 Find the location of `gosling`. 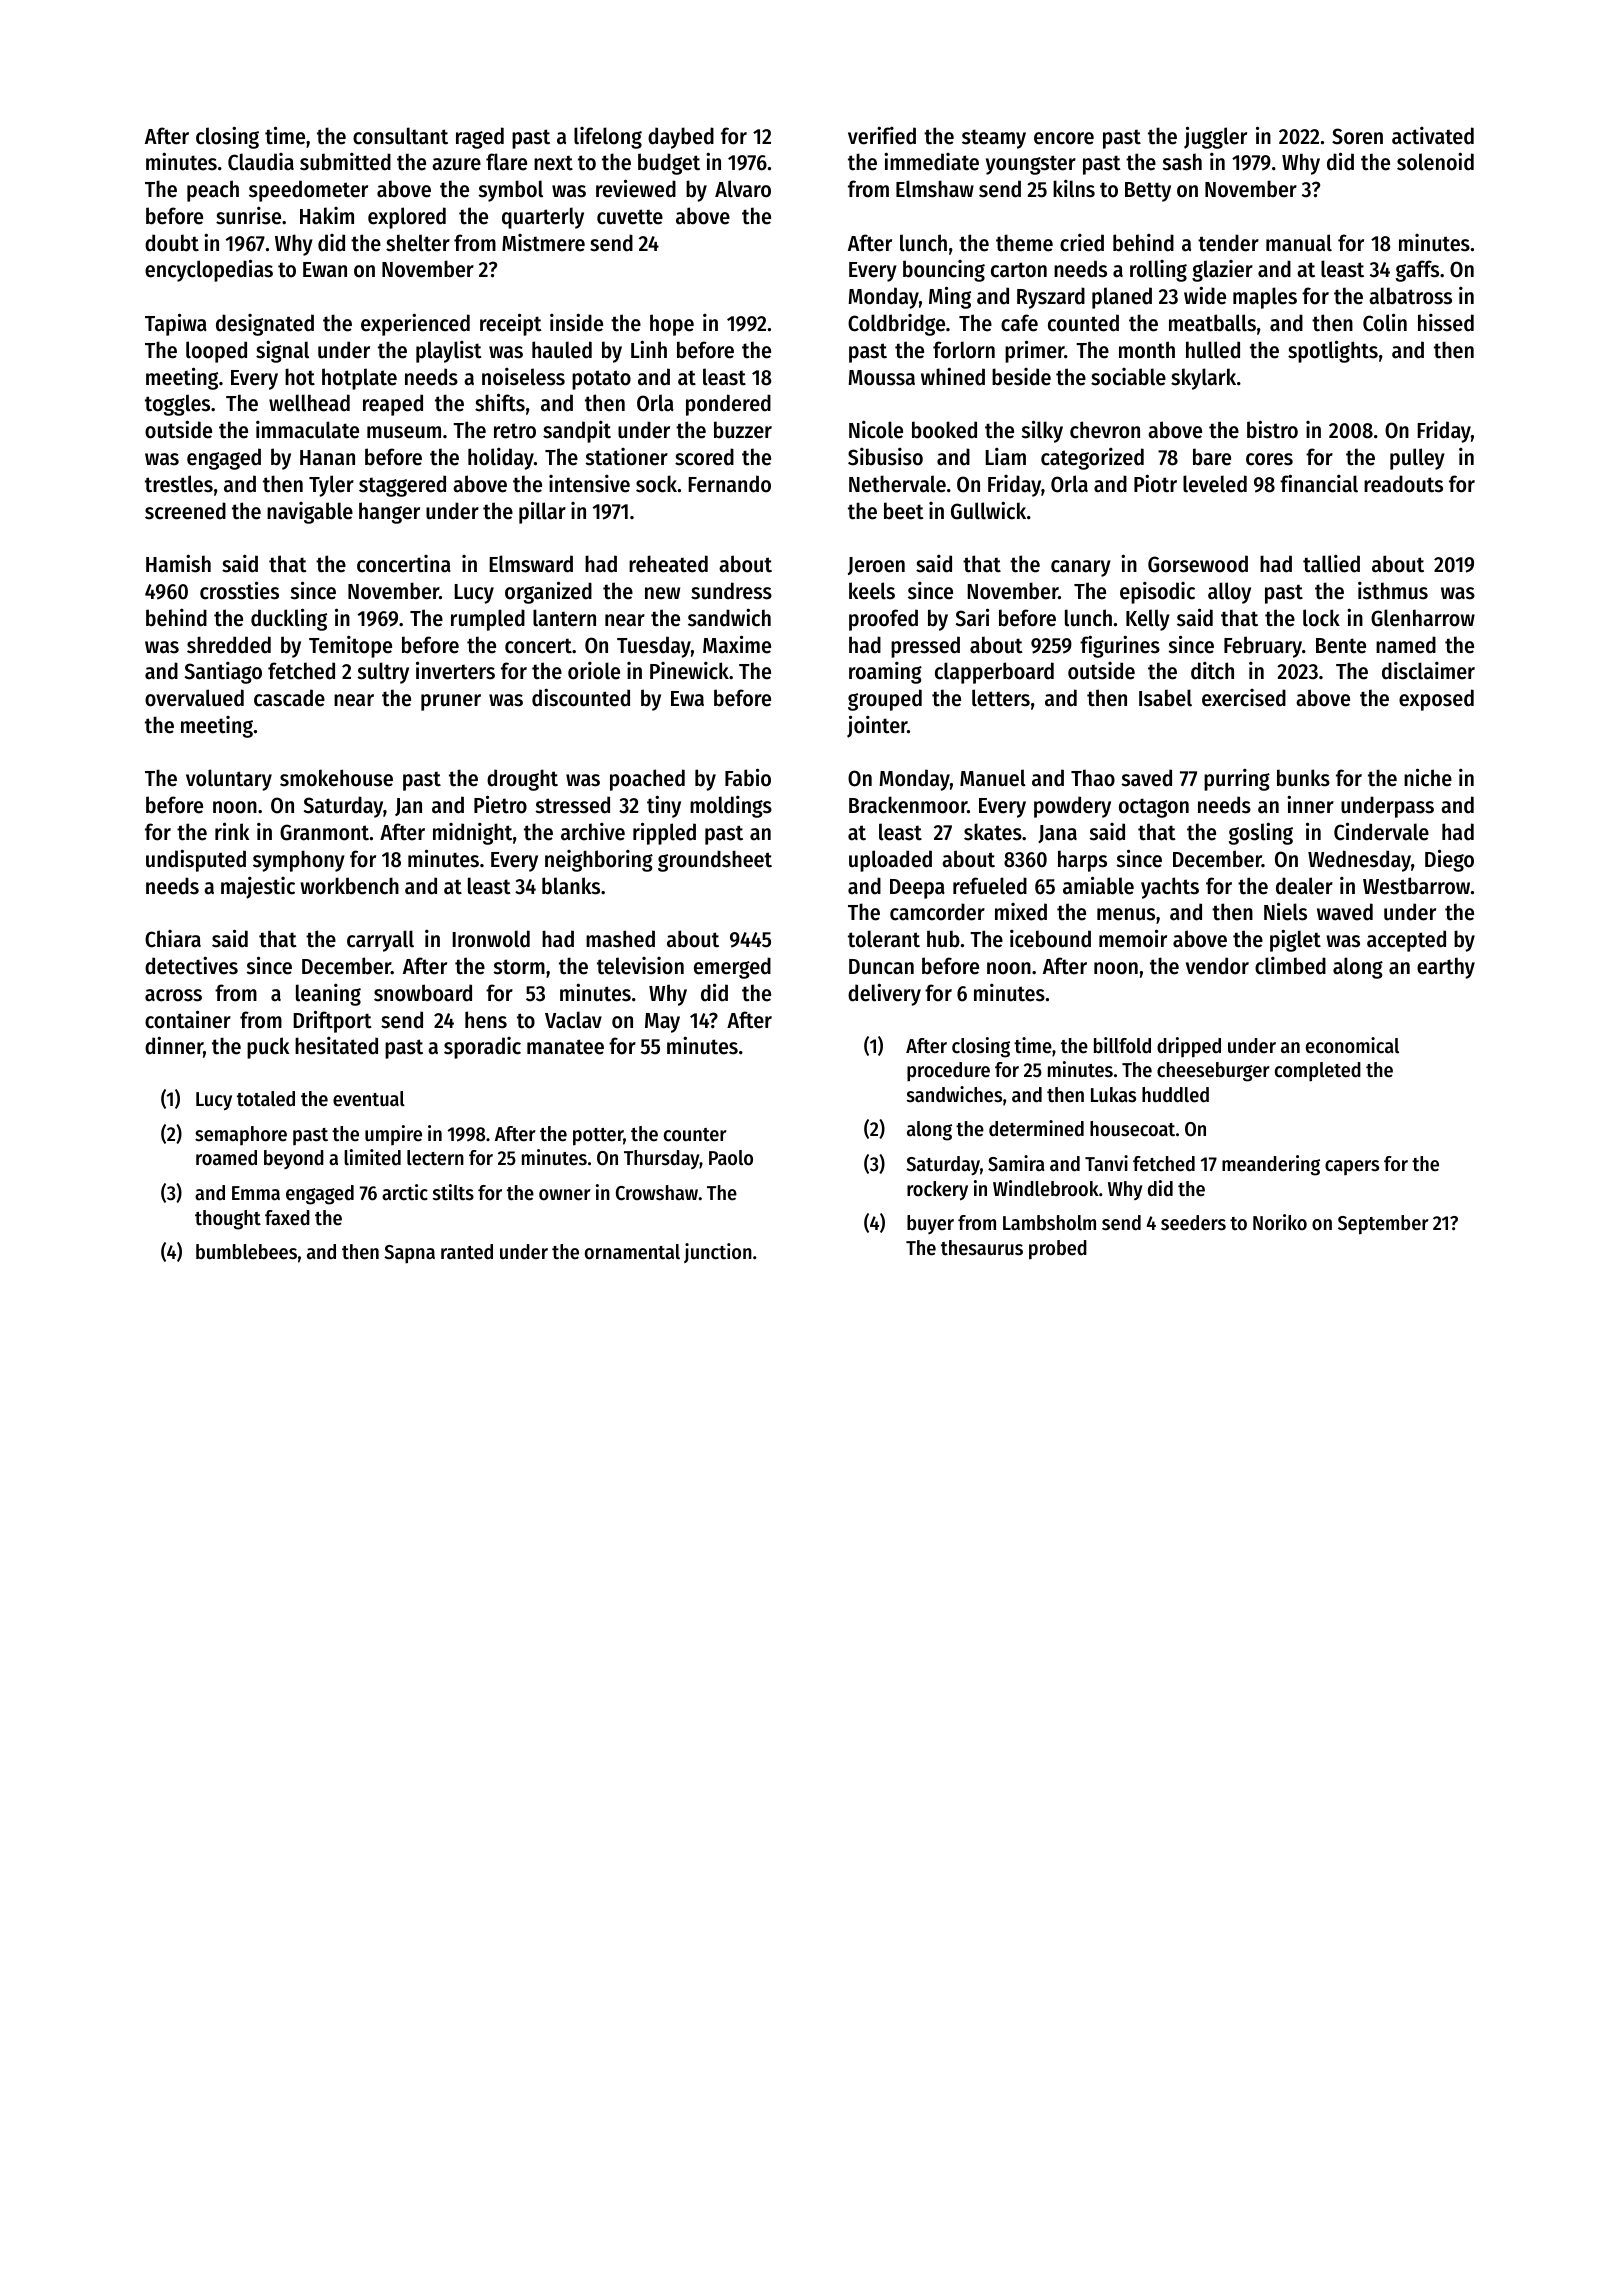

gosling is located at coordinates (1261, 833).
